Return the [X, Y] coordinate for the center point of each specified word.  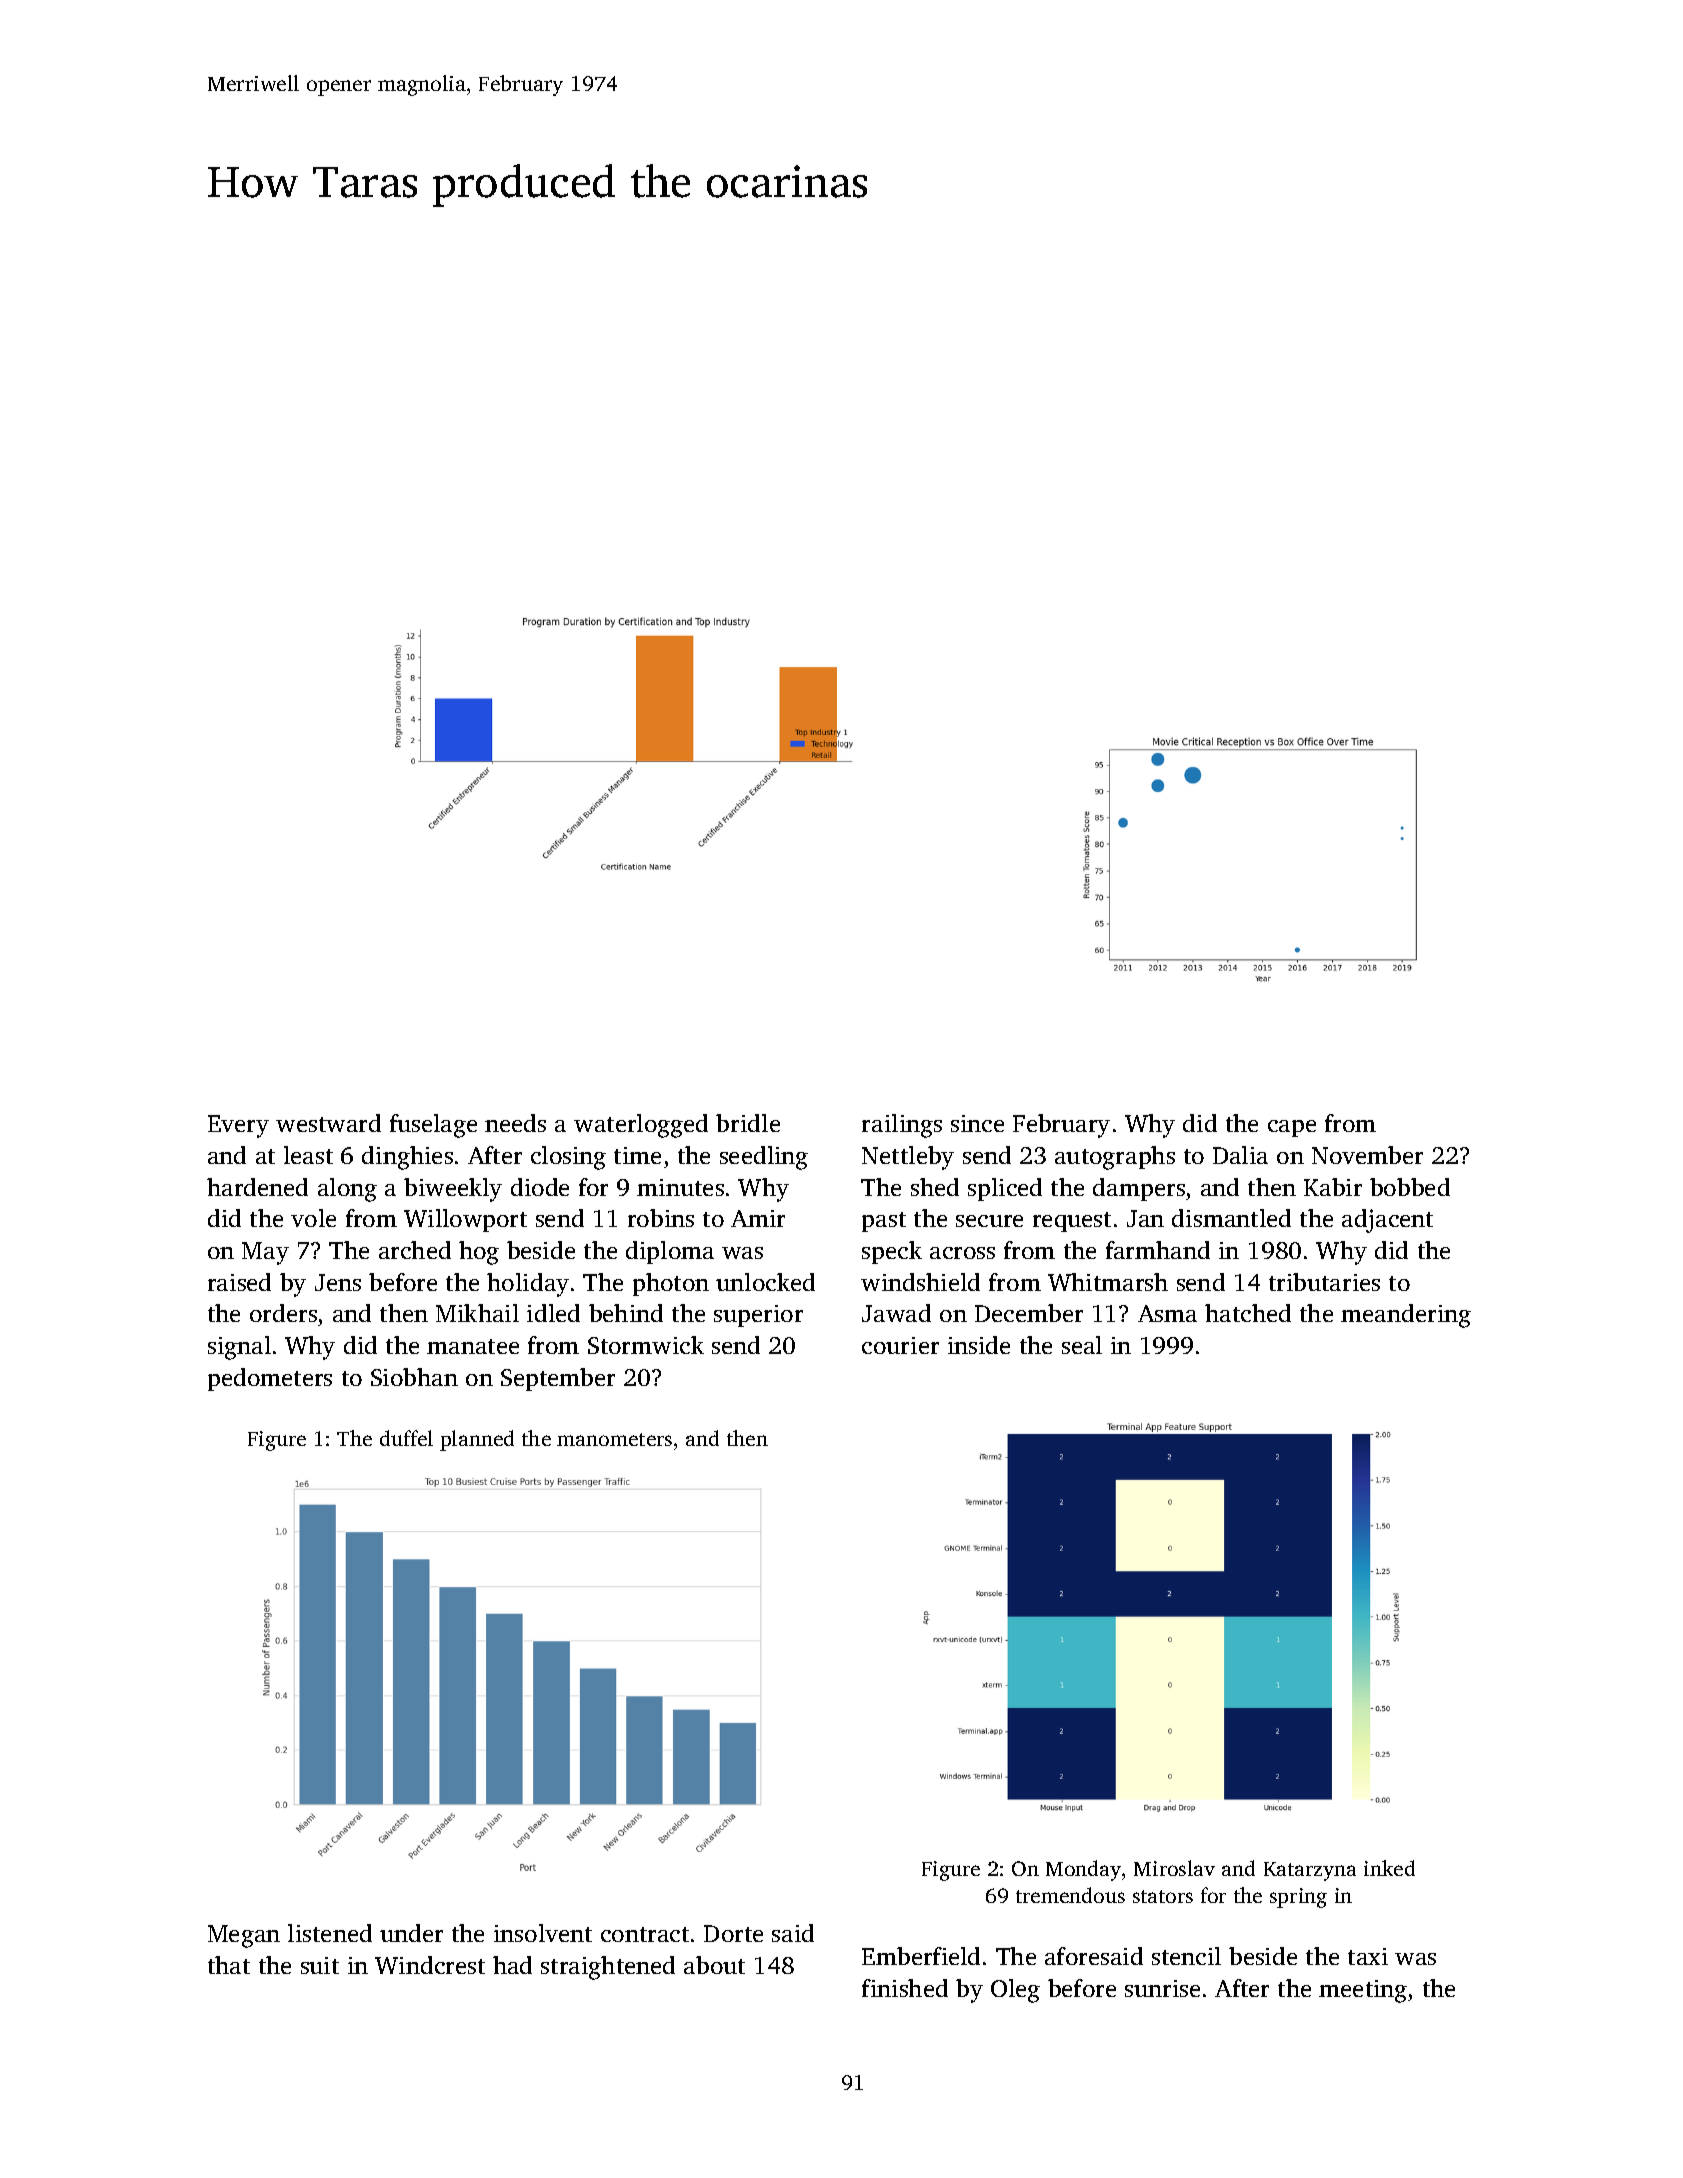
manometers [614, 1439]
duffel [406, 1438]
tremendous [1070, 1895]
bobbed [1410, 1187]
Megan [244, 1936]
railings [902, 1126]
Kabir [1333, 1187]
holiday [528, 1285]
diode [540, 1187]
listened [330, 1933]
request [1072, 1222]
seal [1082, 1345]
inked [1389, 1868]
